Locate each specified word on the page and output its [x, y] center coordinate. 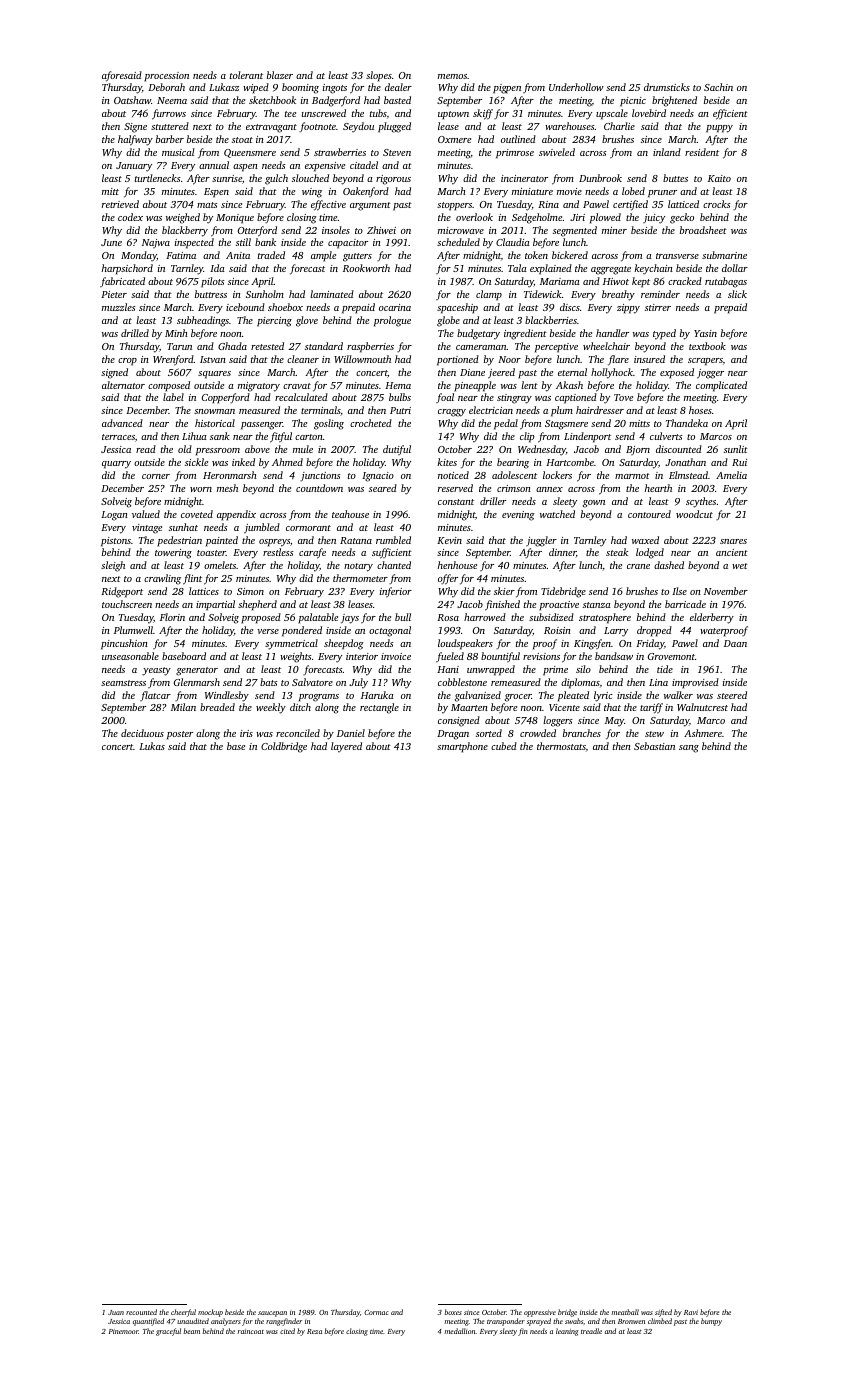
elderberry [712, 618]
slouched [310, 178]
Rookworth [366, 268]
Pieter [114, 294]
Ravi [691, 1312]
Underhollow [576, 87]
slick [737, 294]
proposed [261, 618]
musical [178, 152]
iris [246, 733]
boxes [453, 1312]
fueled [450, 657]
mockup [210, 1313]
